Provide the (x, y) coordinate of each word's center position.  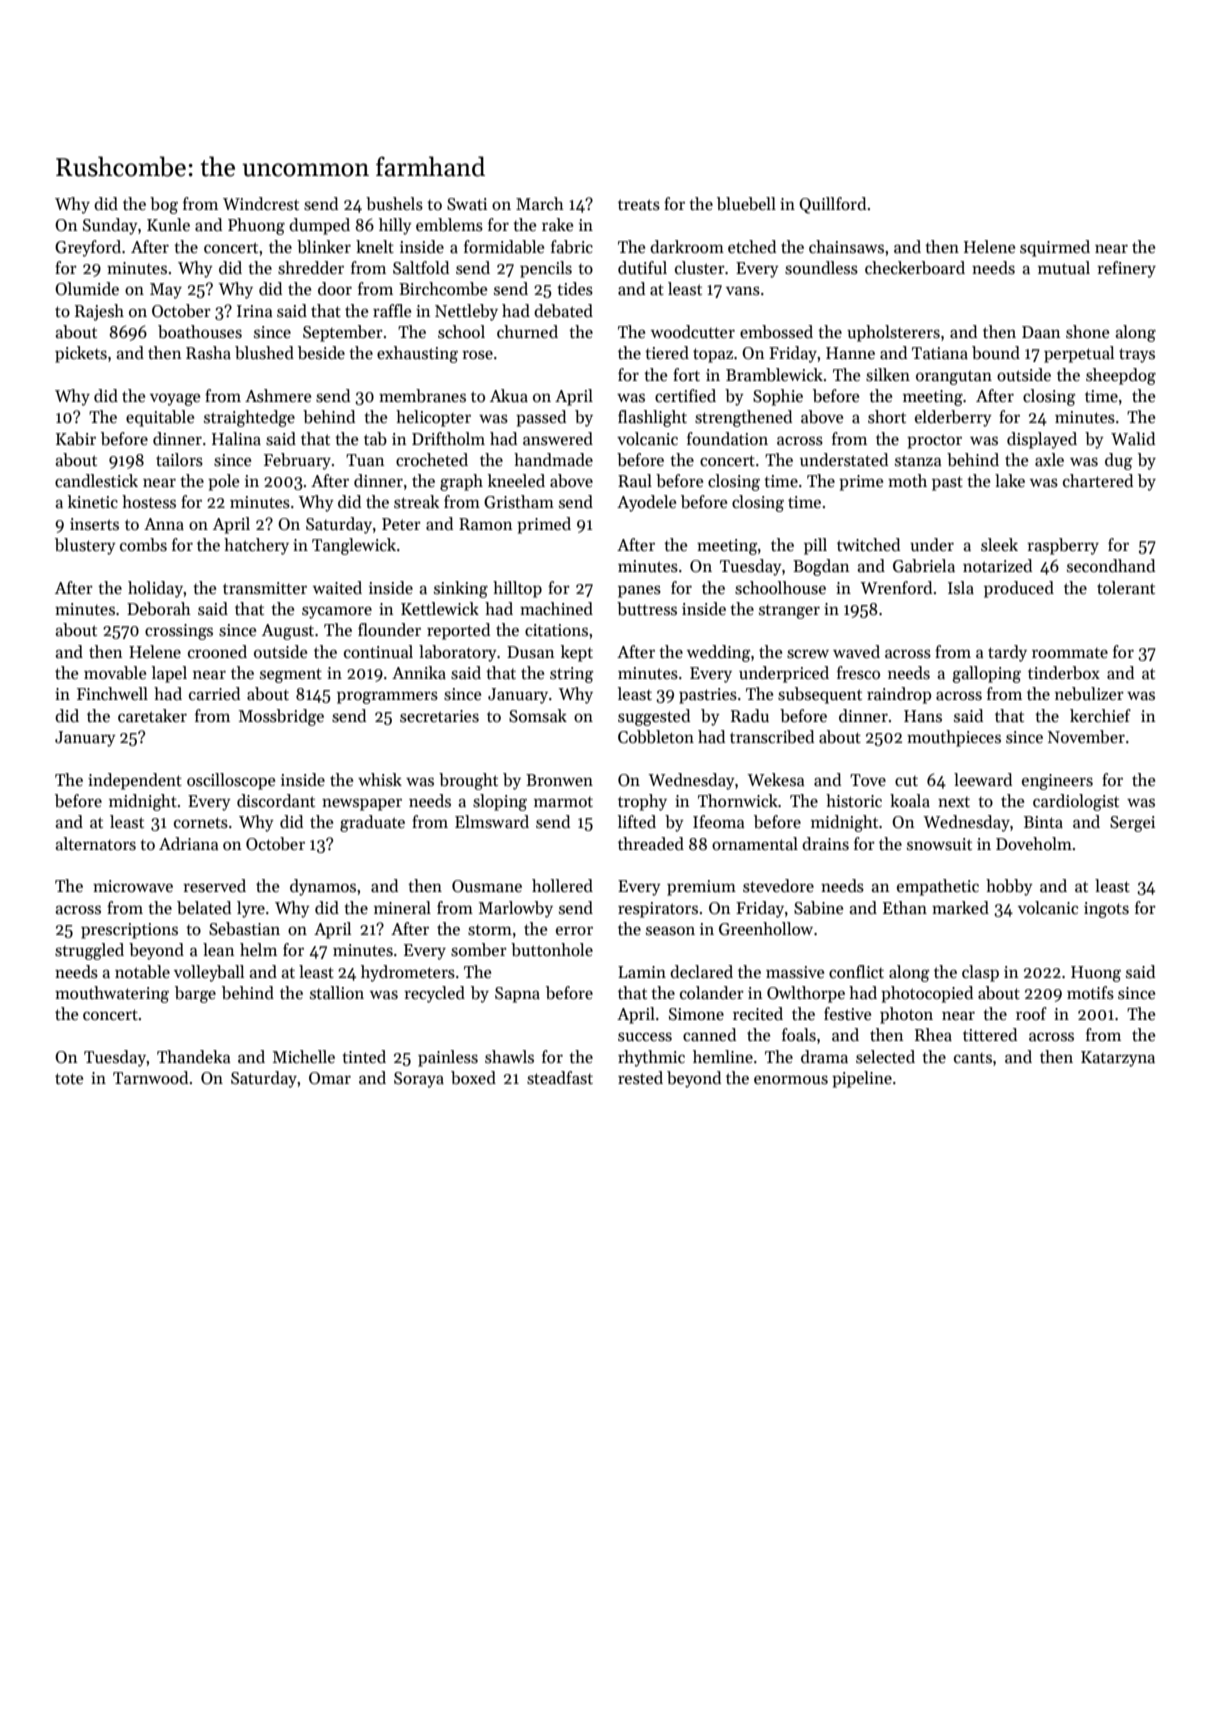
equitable (160, 418)
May (166, 291)
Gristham (519, 502)
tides (575, 289)
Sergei (1132, 824)
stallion (337, 993)
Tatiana (940, 353)
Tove (868, 780)
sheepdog (1121, 376)
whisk (380, 780)
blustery (85, 546)
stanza (918, 461)
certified (685, 396)
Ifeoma (719, 822)
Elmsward (492, 822)
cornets (201, 823)
